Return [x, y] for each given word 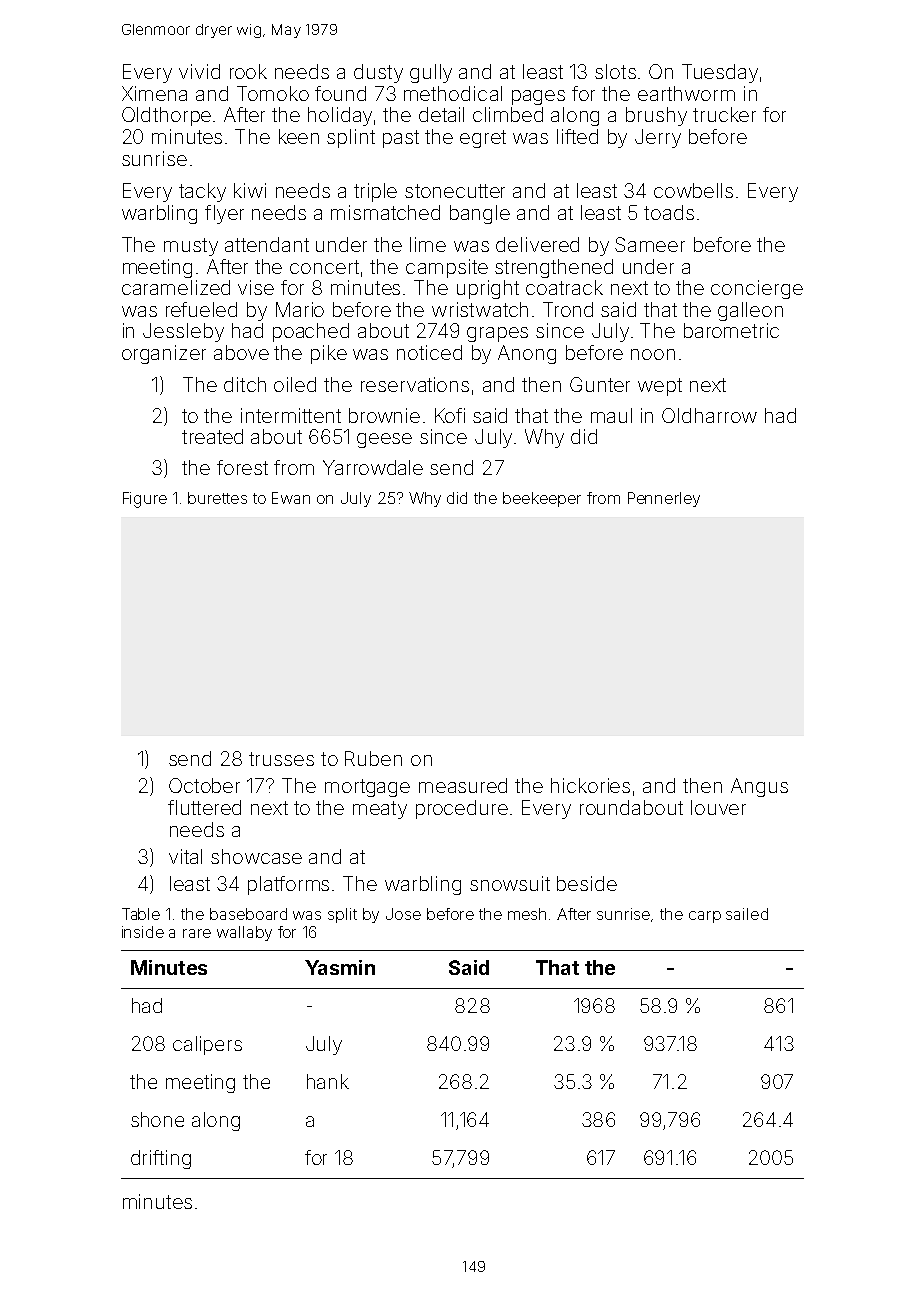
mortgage [367, 788]
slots [615, 71]
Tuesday [720, 73]
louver [718, 807]
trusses [281, 759]
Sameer [650, 244]
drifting [161, 1159]
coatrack [564, 287]
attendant [267, 244]
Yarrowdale [373, 467]
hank [328, 1081]
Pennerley [664, 499]
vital [185, 856]
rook [248, 71]
